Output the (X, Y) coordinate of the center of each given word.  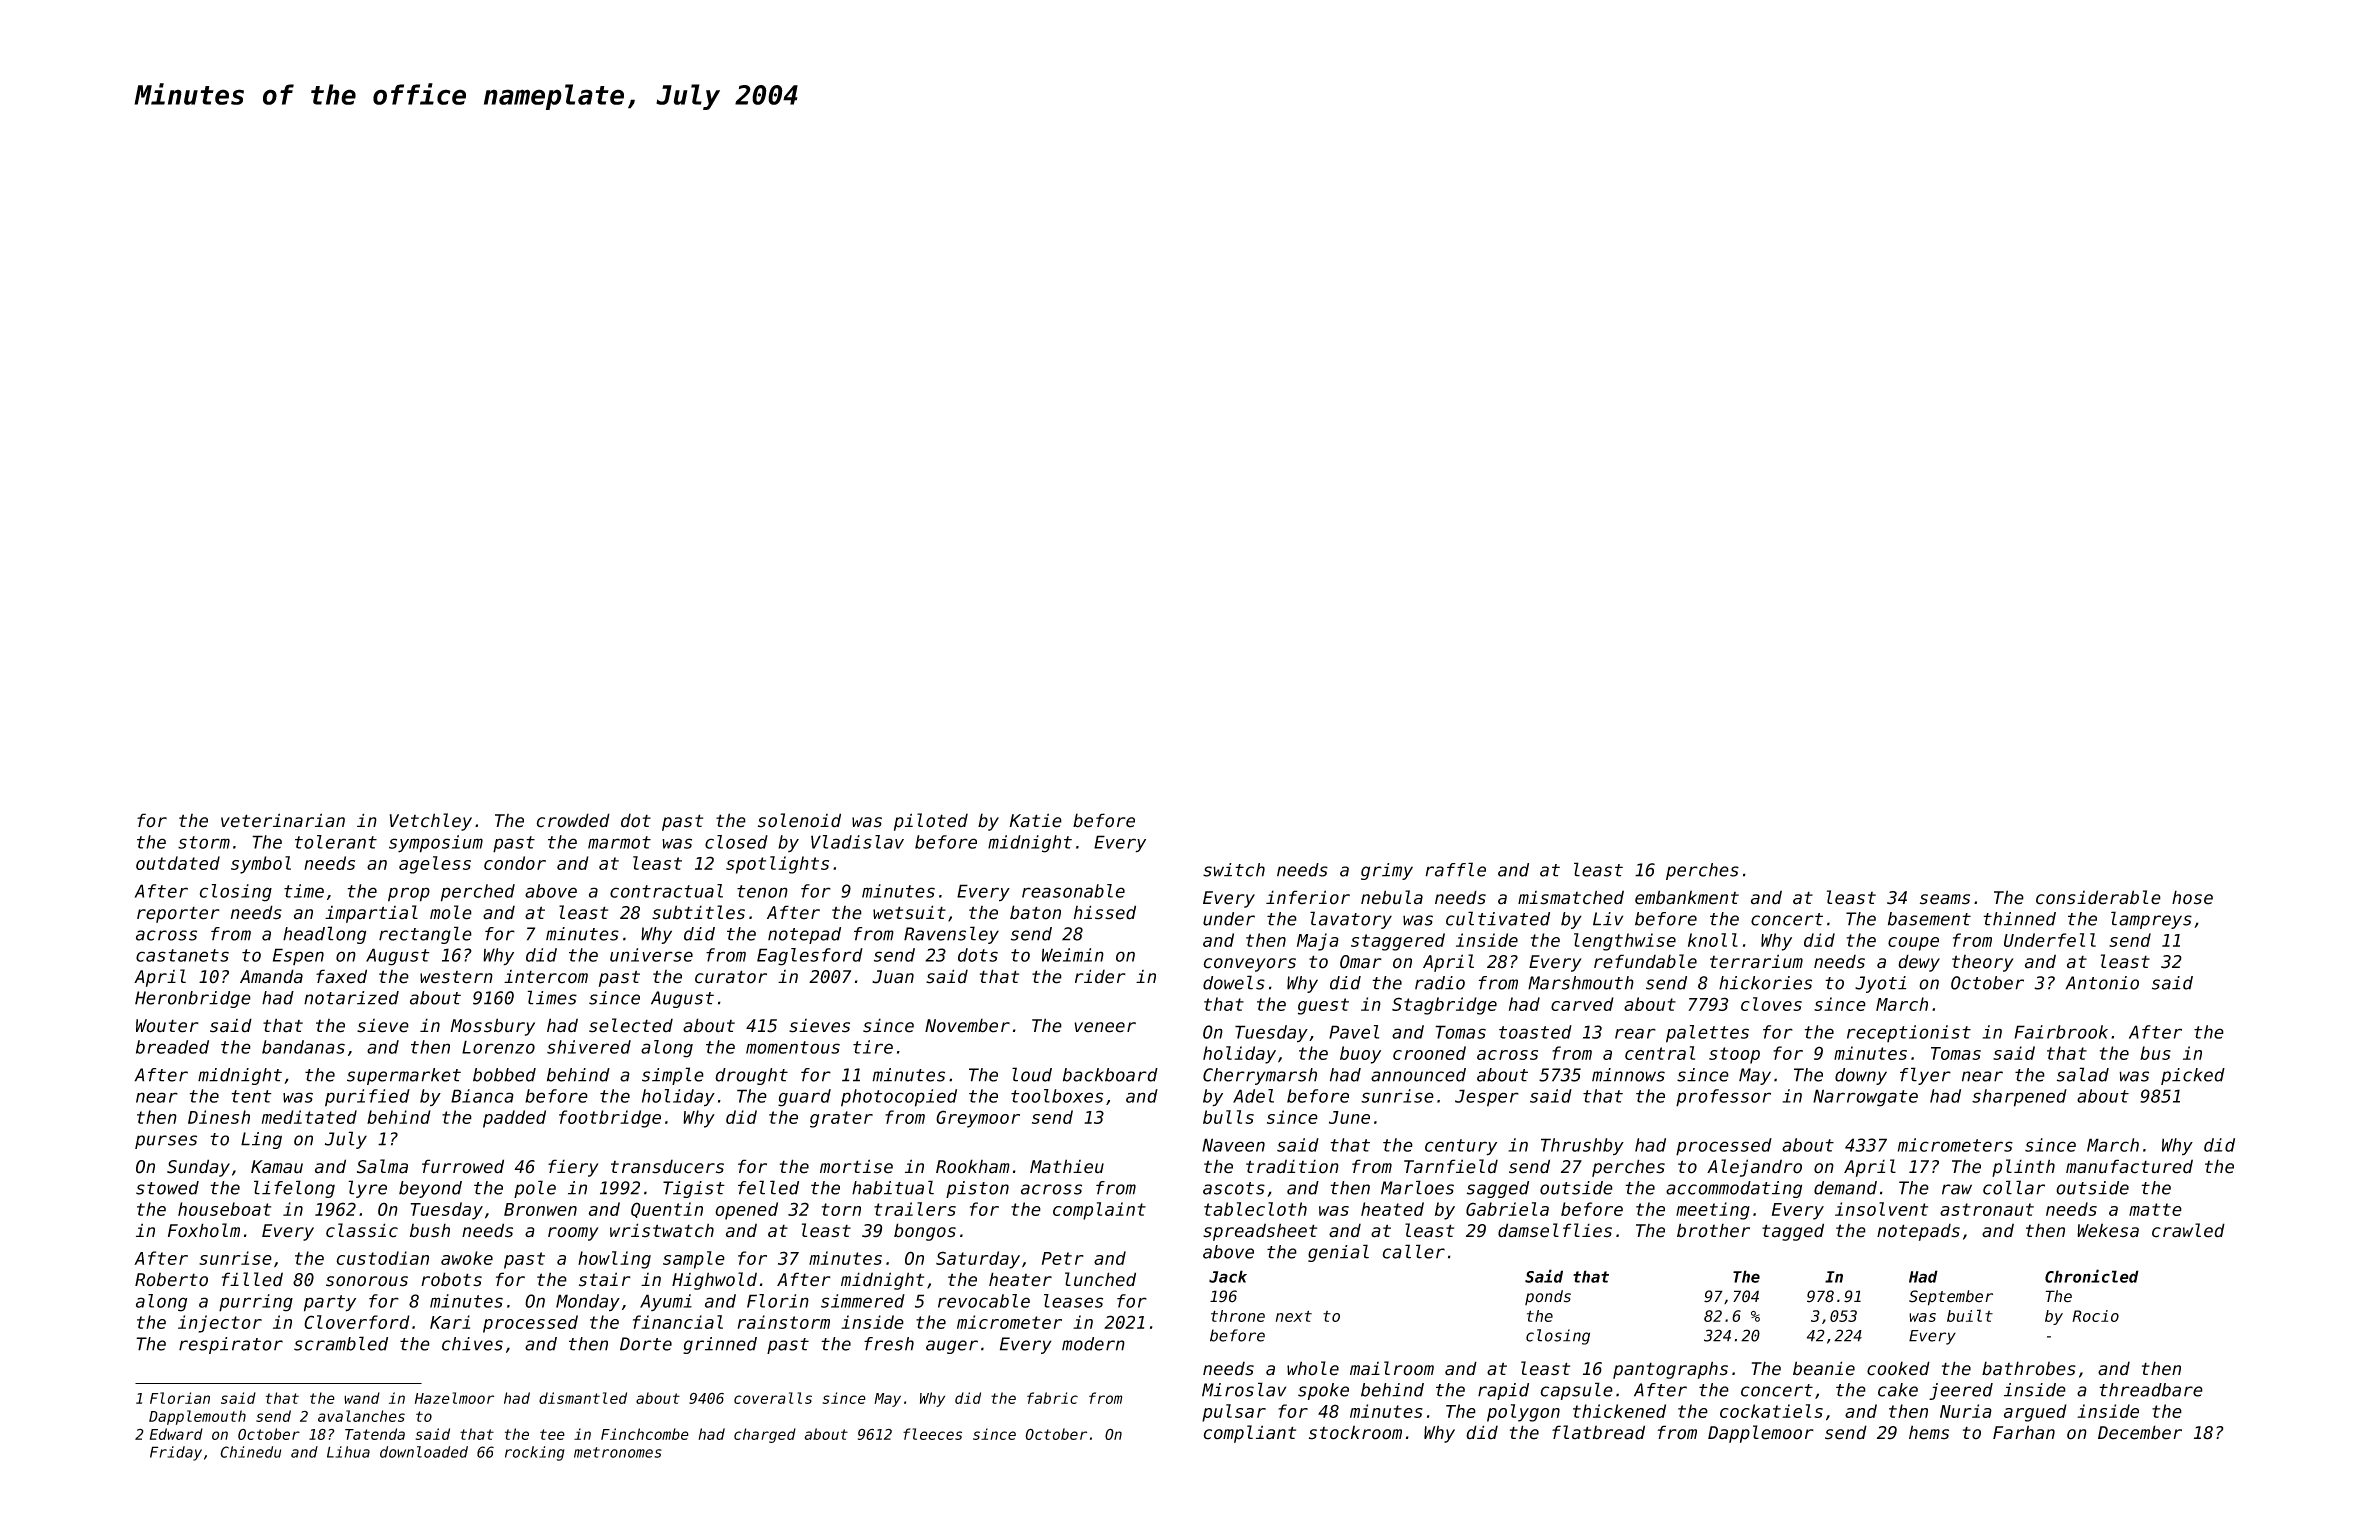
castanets (182, 955)
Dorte (646, 1344)
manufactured (2129, 1166)
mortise (856, 1166)
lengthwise (1625, 942)
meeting (1713, 1211)
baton (1035, 912)
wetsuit (909, 912)
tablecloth (1255, 1209)
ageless (435, 865)
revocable (984, 1301)
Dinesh (219, 1117)
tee (552, 1434)
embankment (1687, 897)
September (1951, 1298)
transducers (667, 1166)
